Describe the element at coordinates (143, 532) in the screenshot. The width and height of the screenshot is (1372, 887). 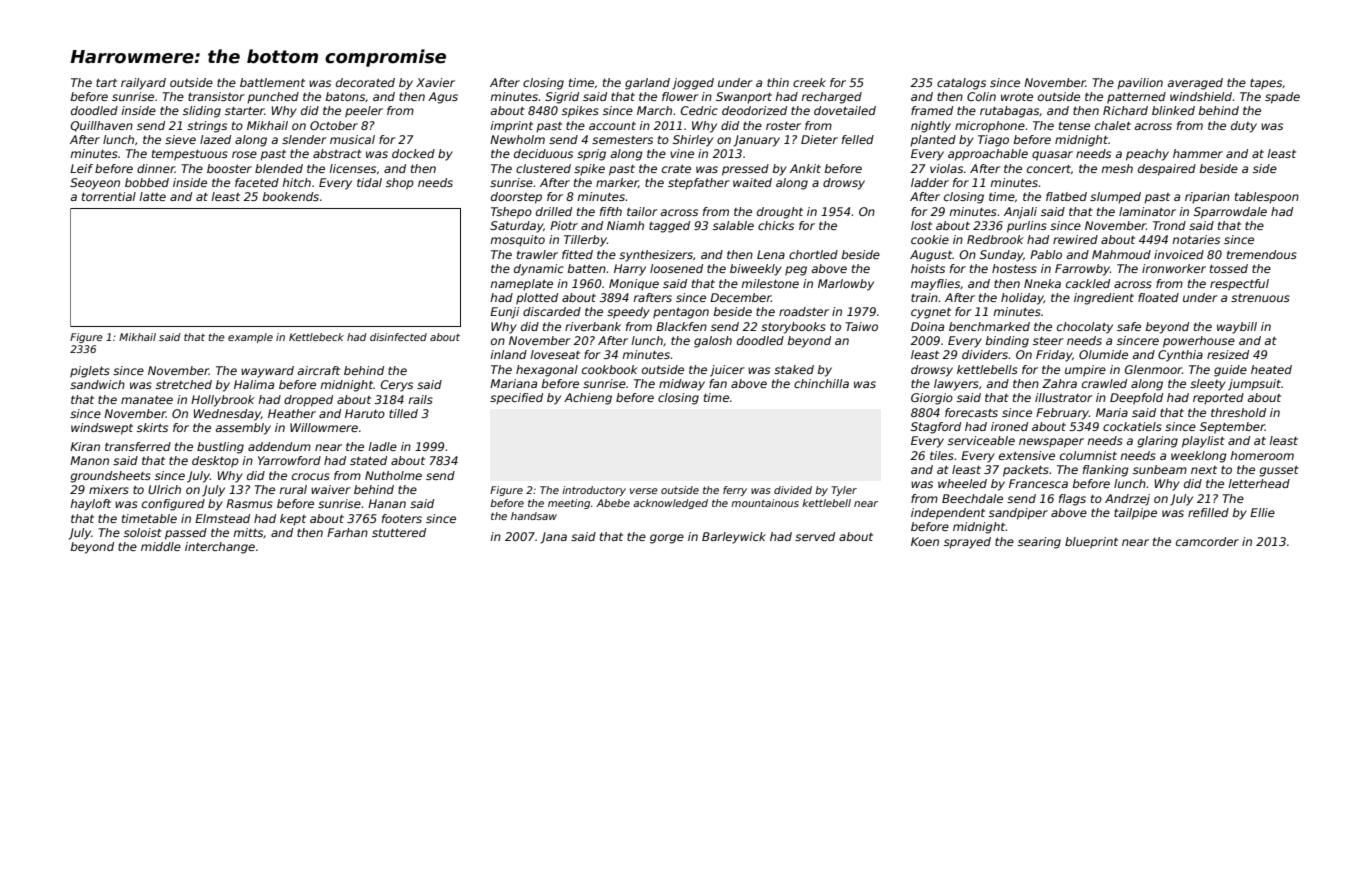
I see `soloist` at that location.
